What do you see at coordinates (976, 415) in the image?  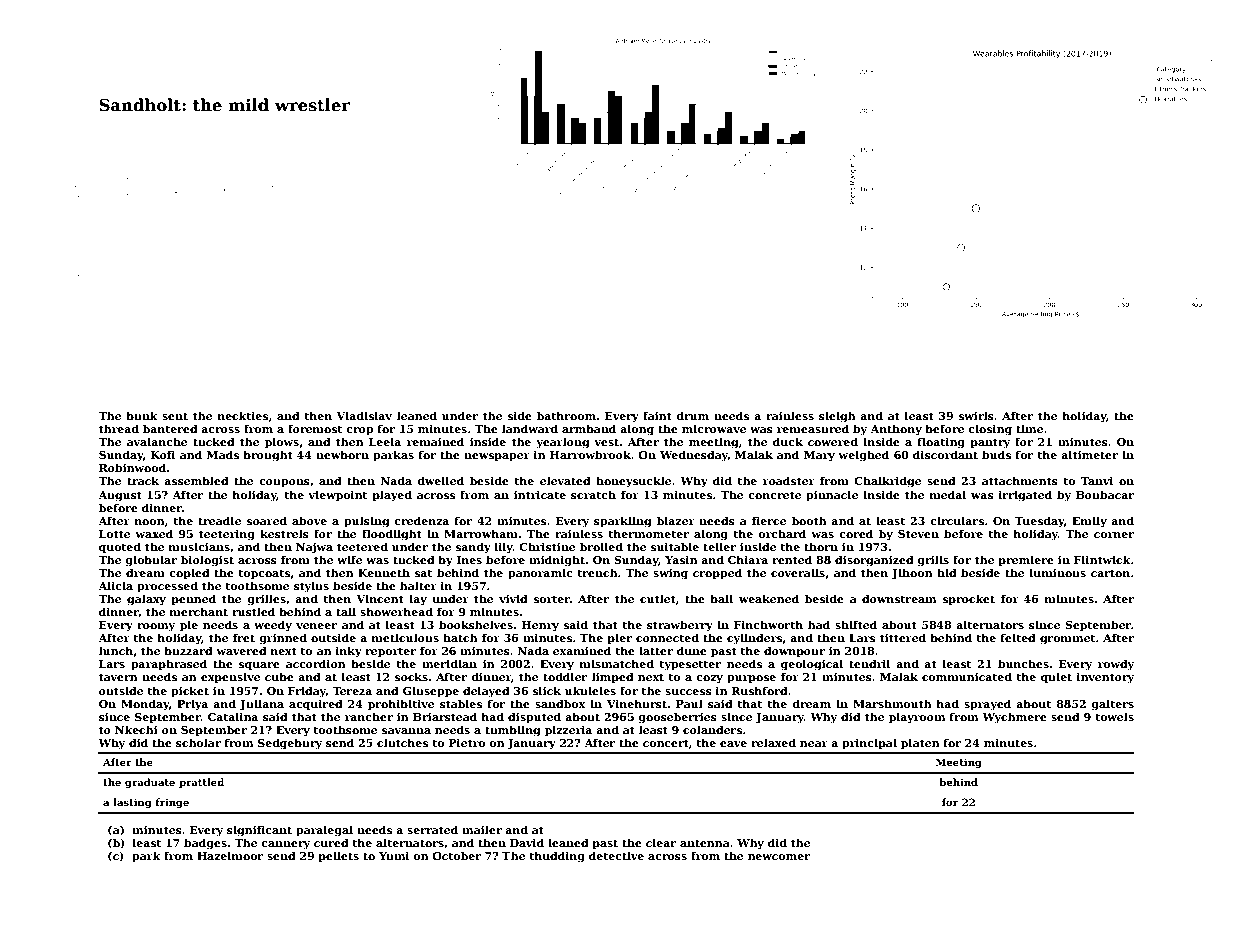 I see `swirls` at bounding box center [976, 415].
